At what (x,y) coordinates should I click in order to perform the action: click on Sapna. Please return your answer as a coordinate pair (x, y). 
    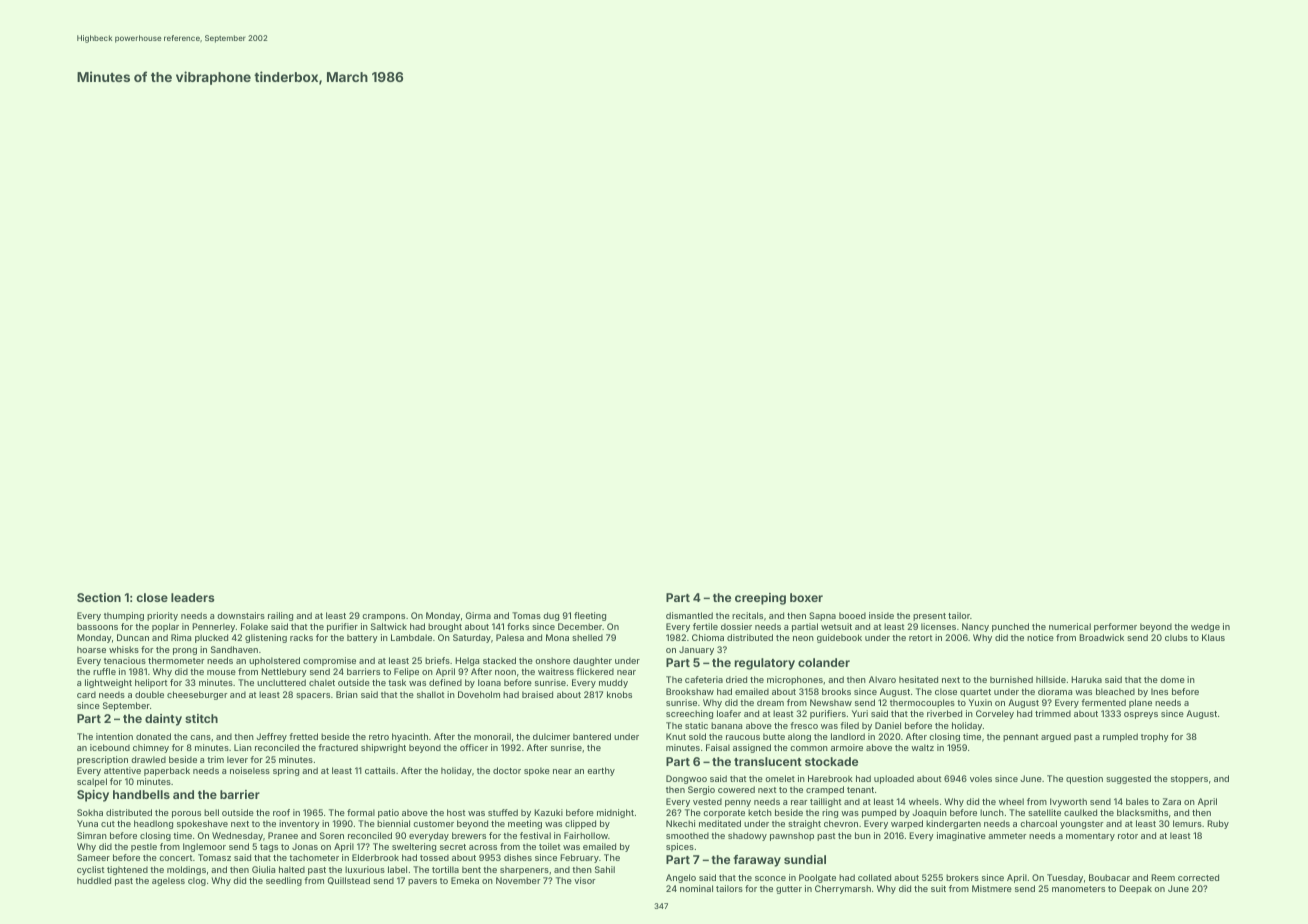
    Looking at the image, I should click on (822, 616).
